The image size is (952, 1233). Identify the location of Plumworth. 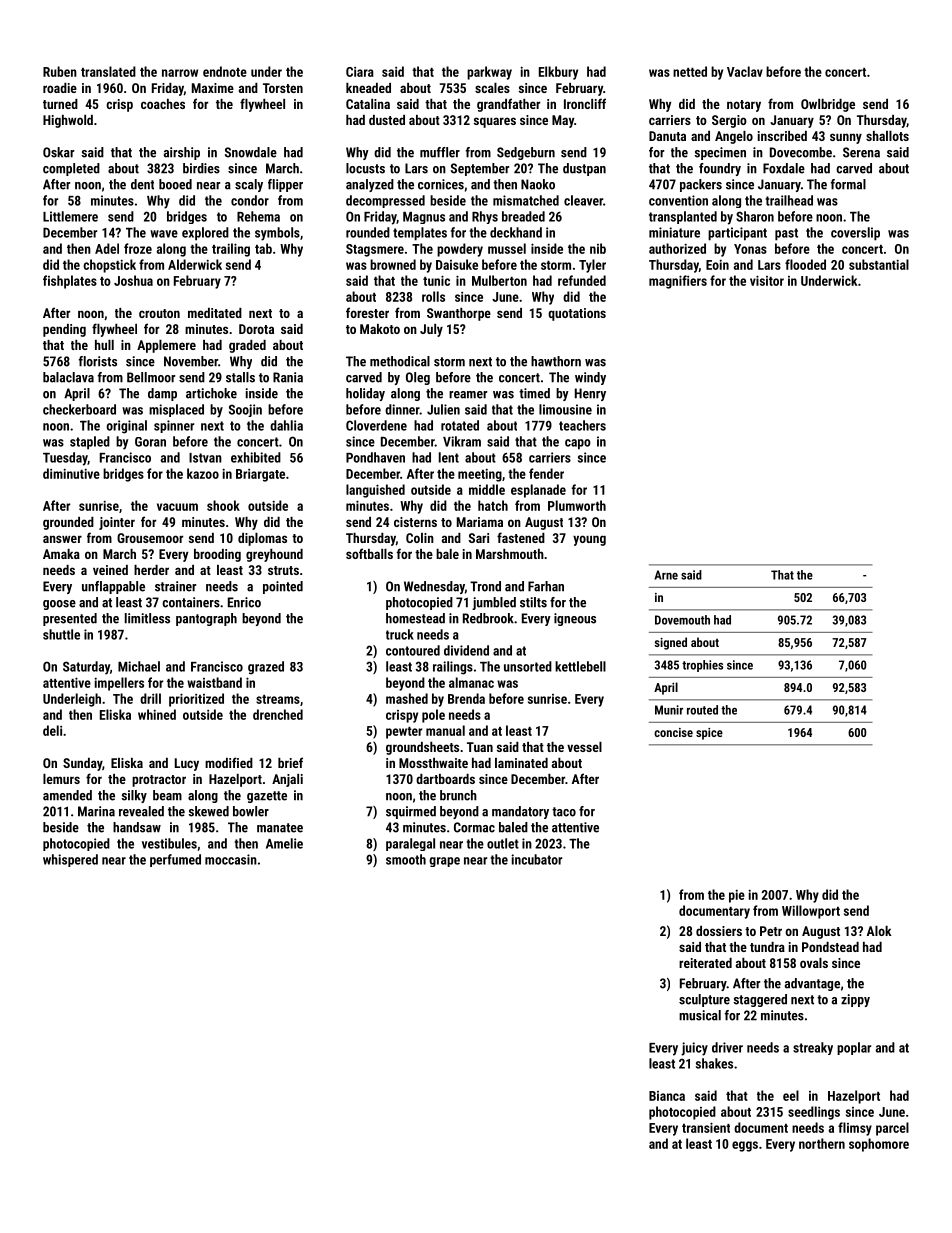
(577, 505).
